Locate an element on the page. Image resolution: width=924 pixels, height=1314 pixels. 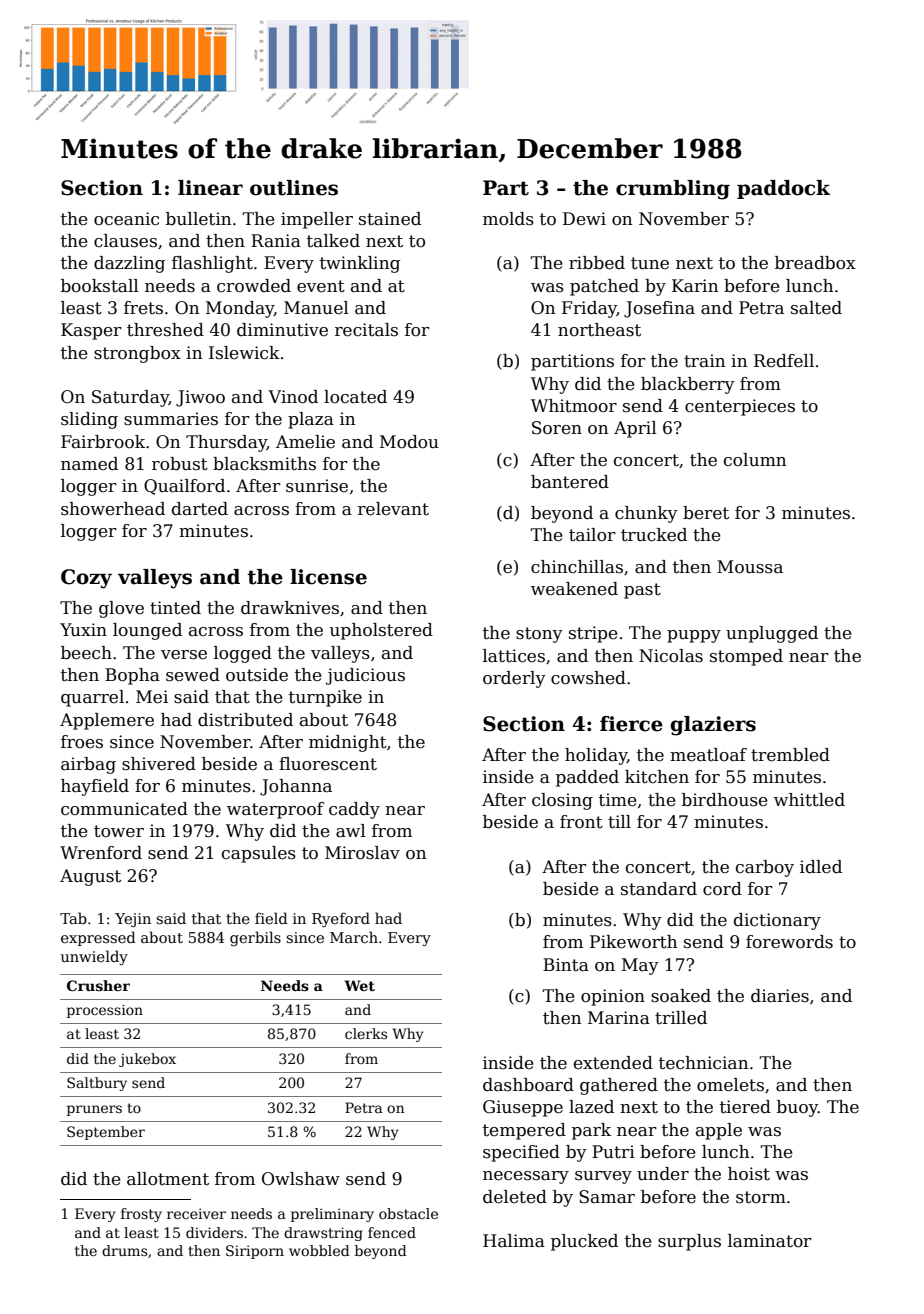
crumbling is located at coordinates (673, 190).
